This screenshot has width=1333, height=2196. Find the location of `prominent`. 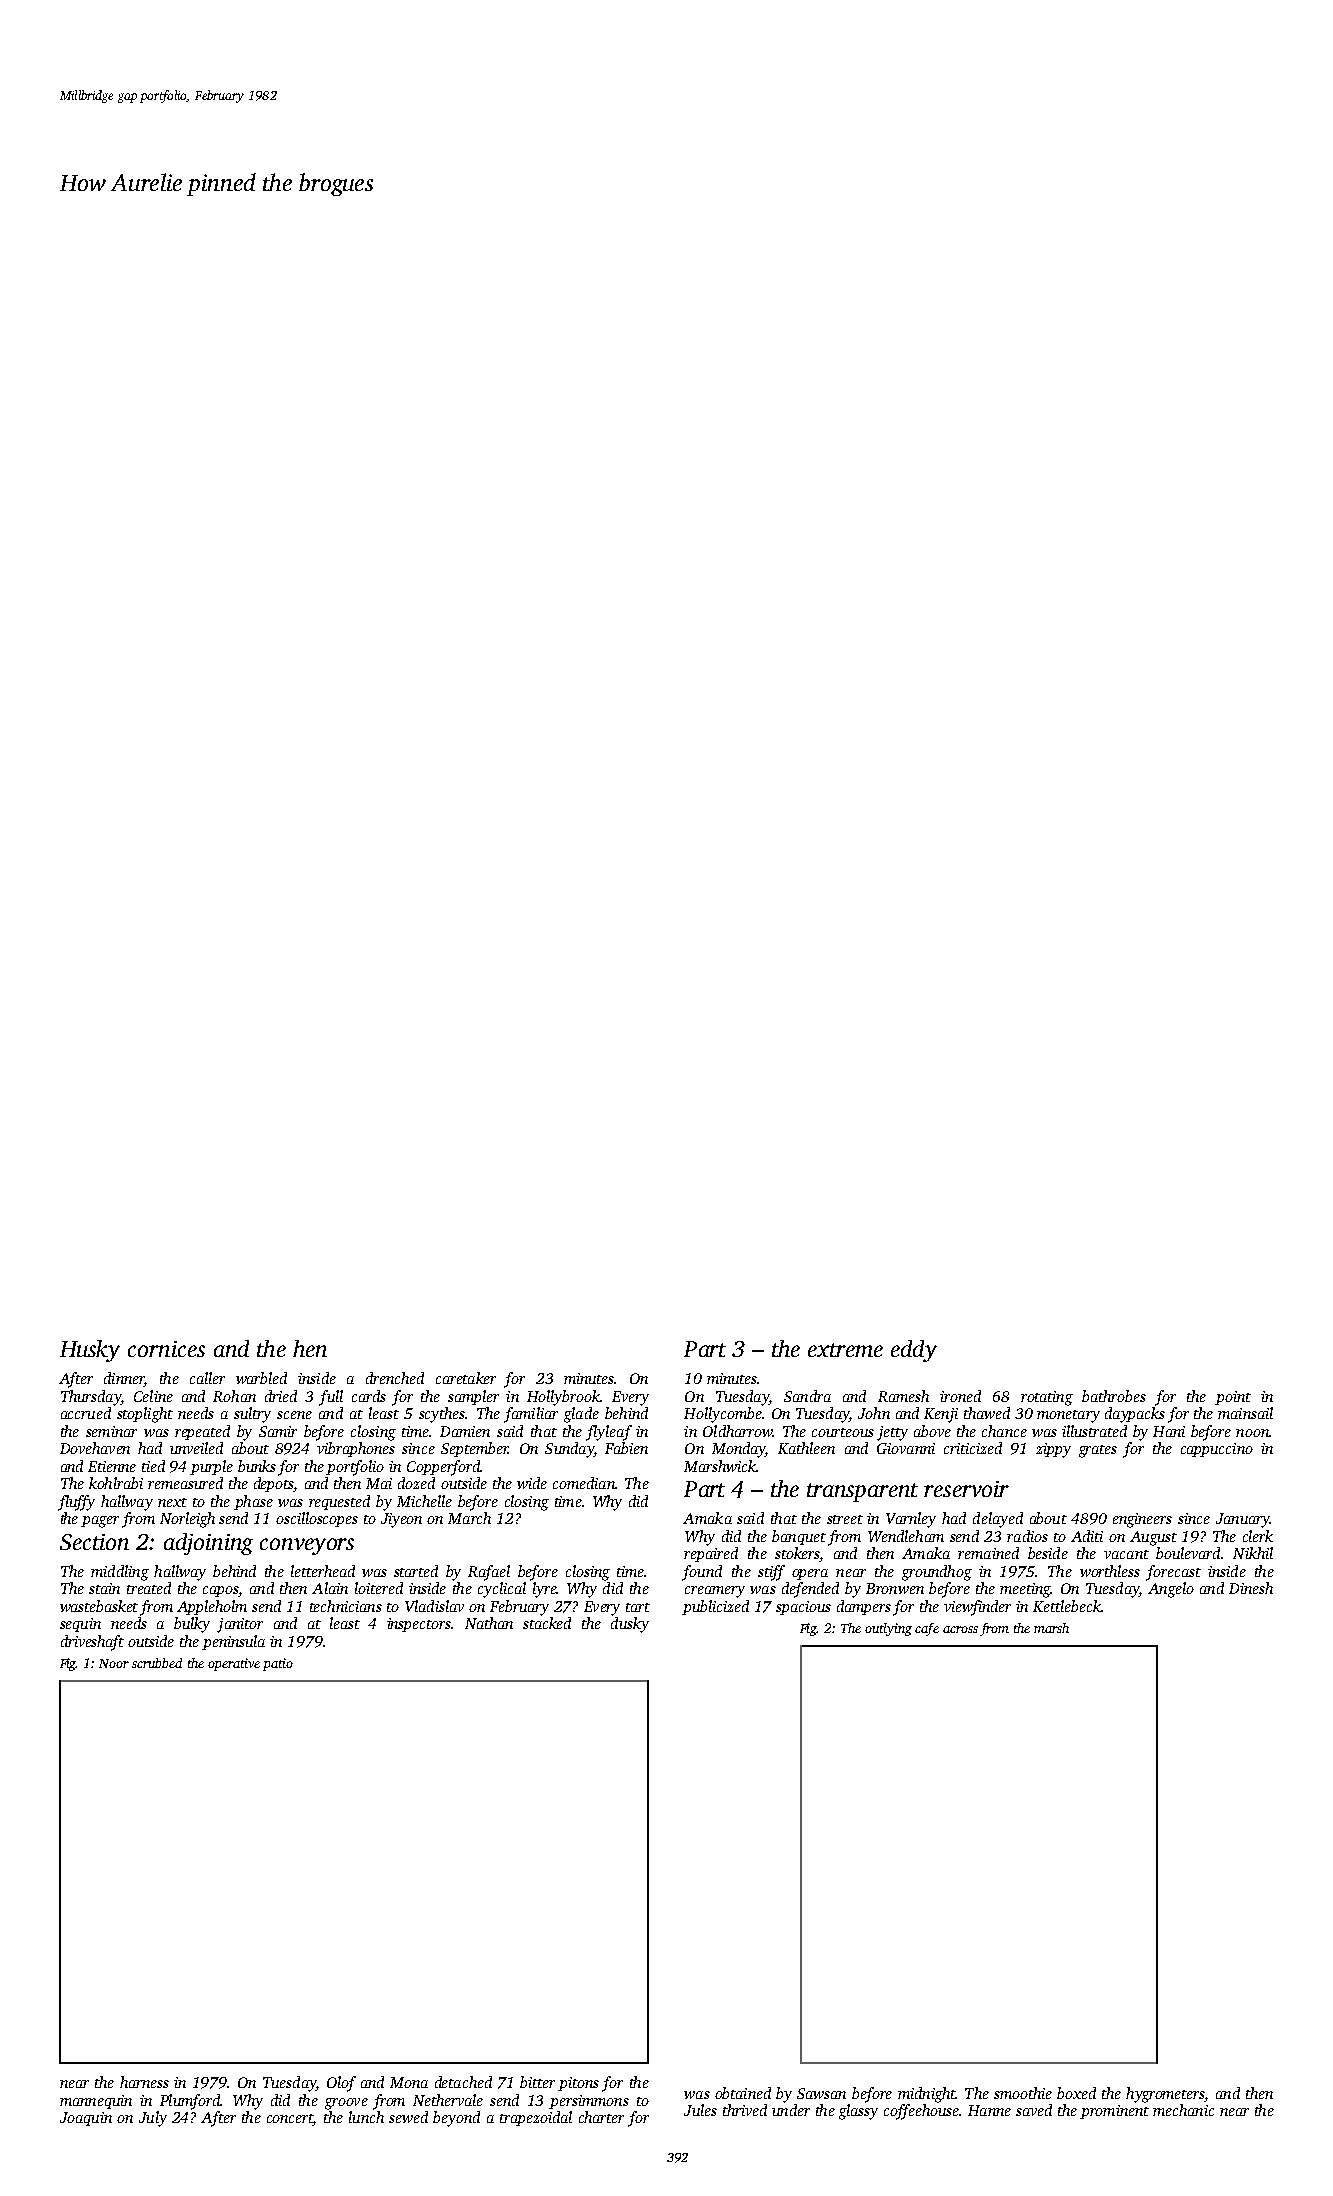

prominent is located at coordinates (1114, 2112).
